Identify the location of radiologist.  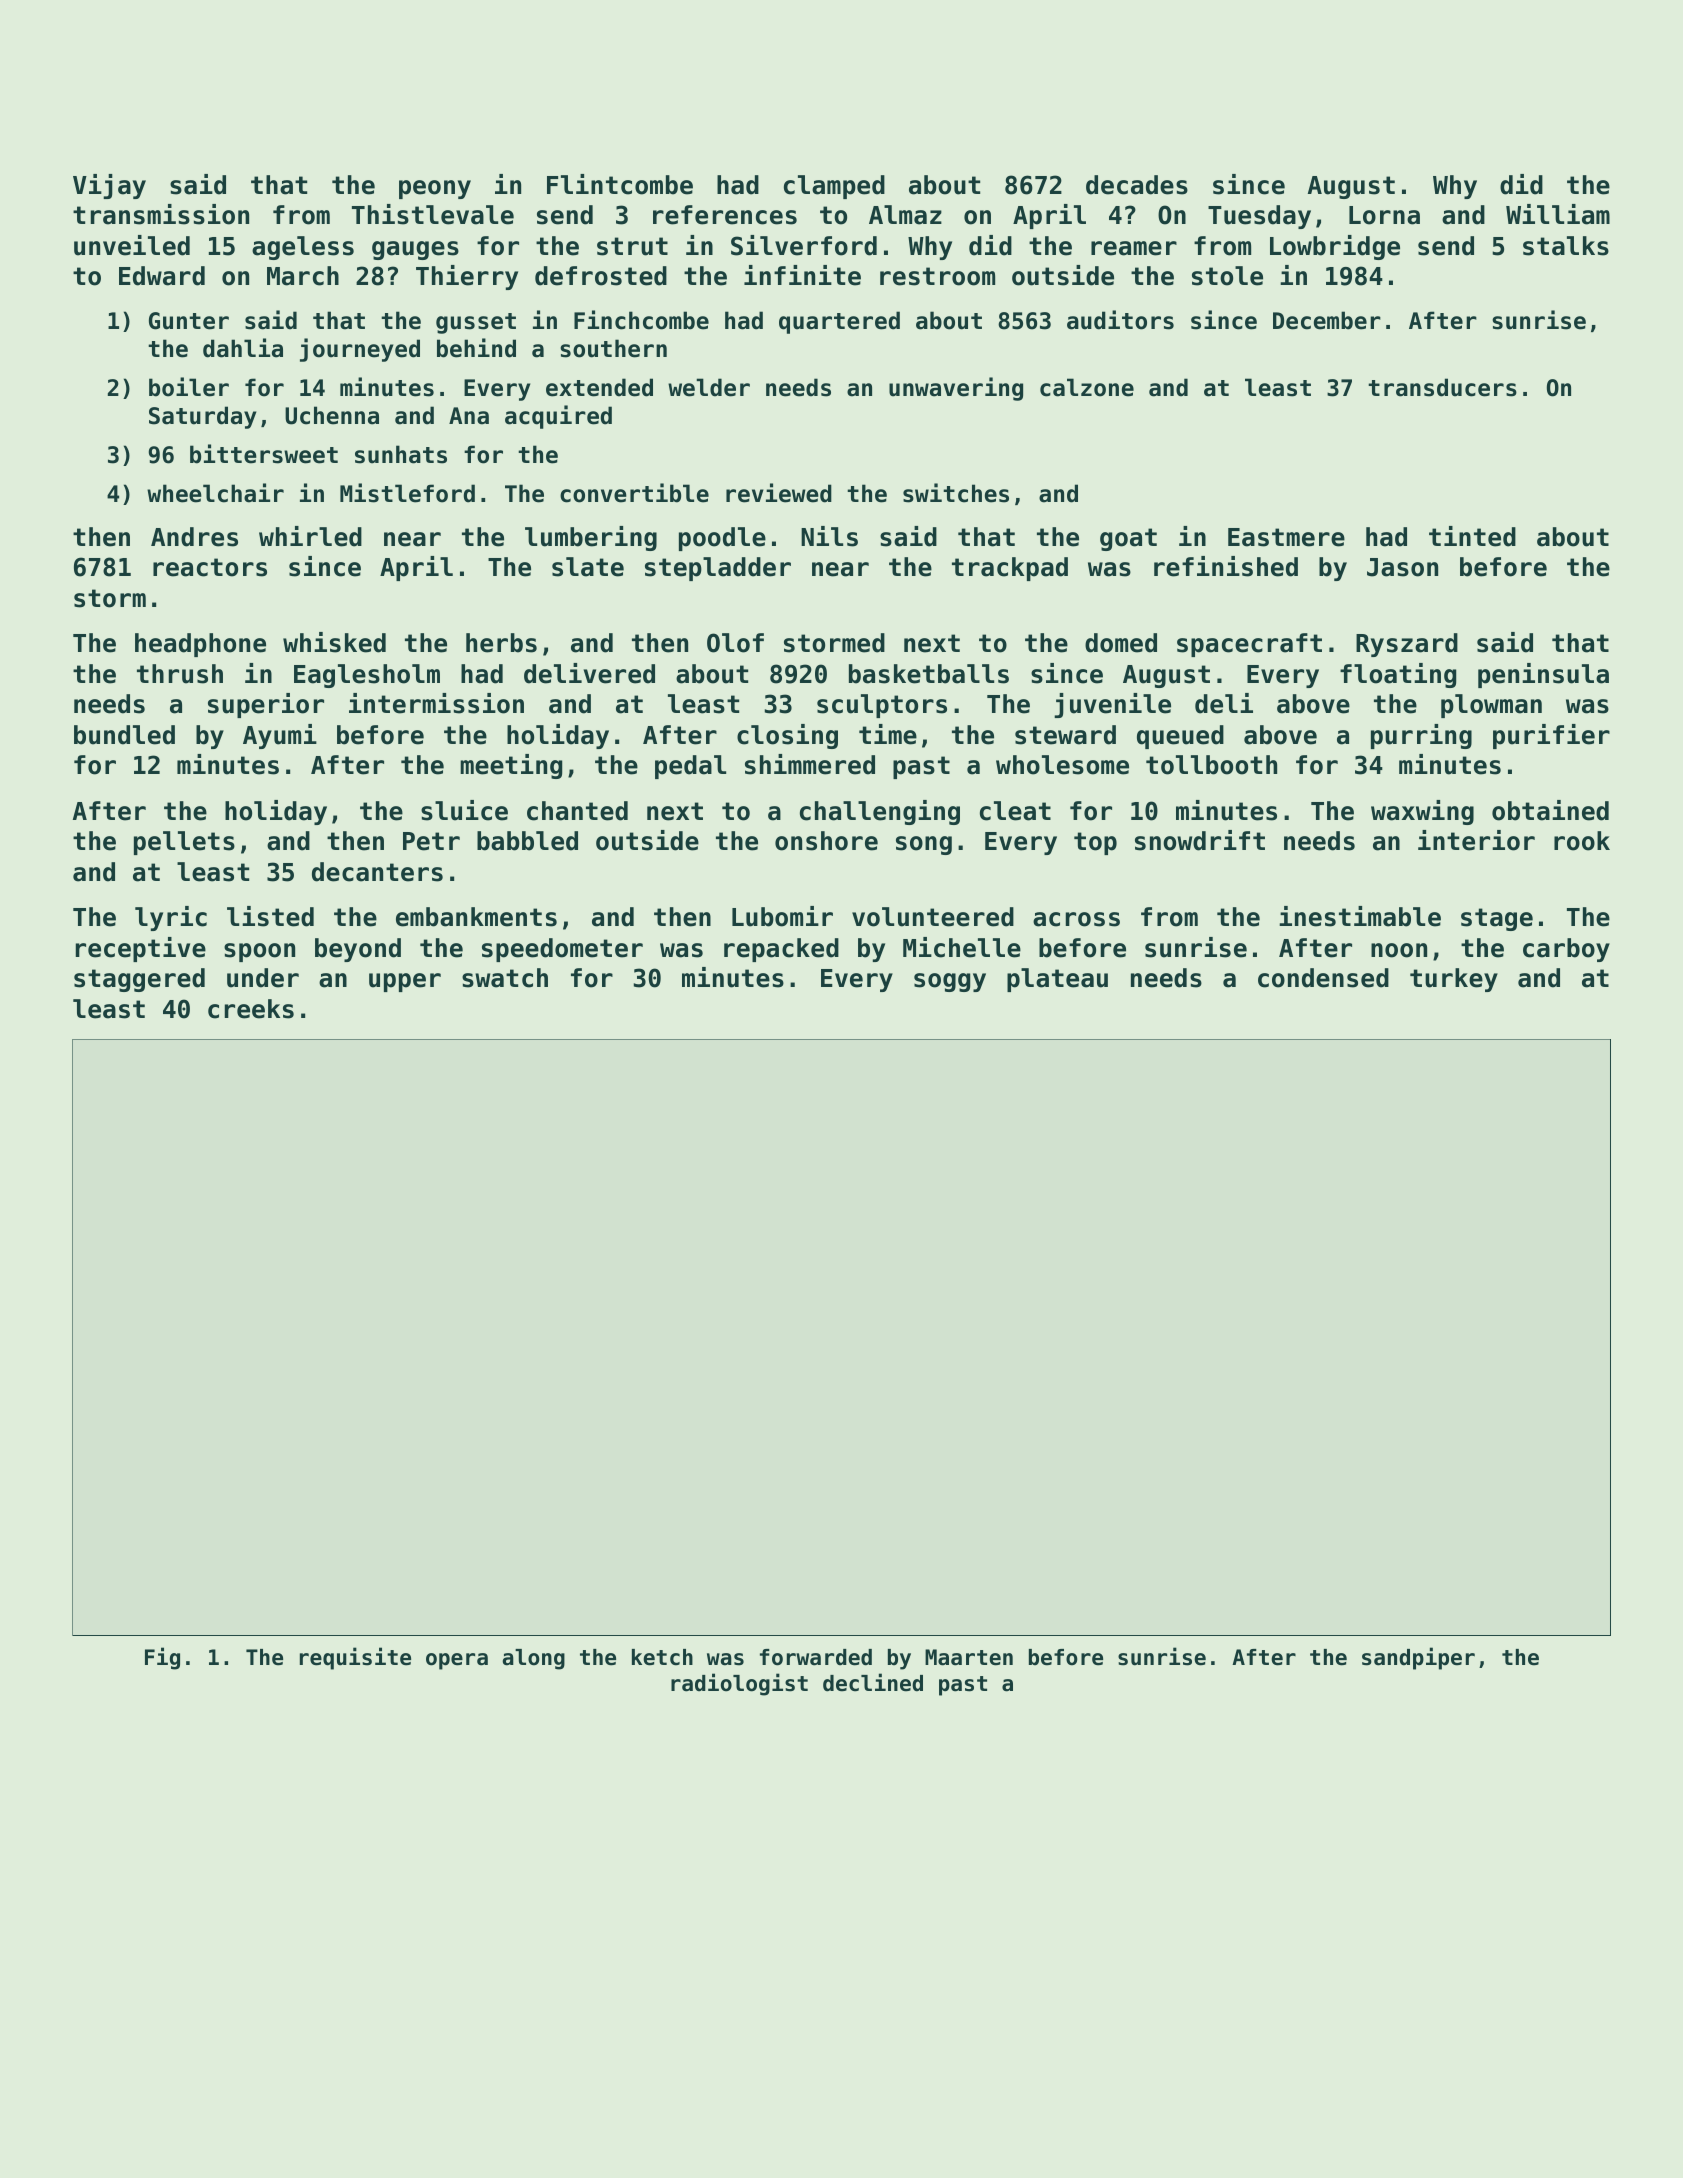
(739, 1684).
